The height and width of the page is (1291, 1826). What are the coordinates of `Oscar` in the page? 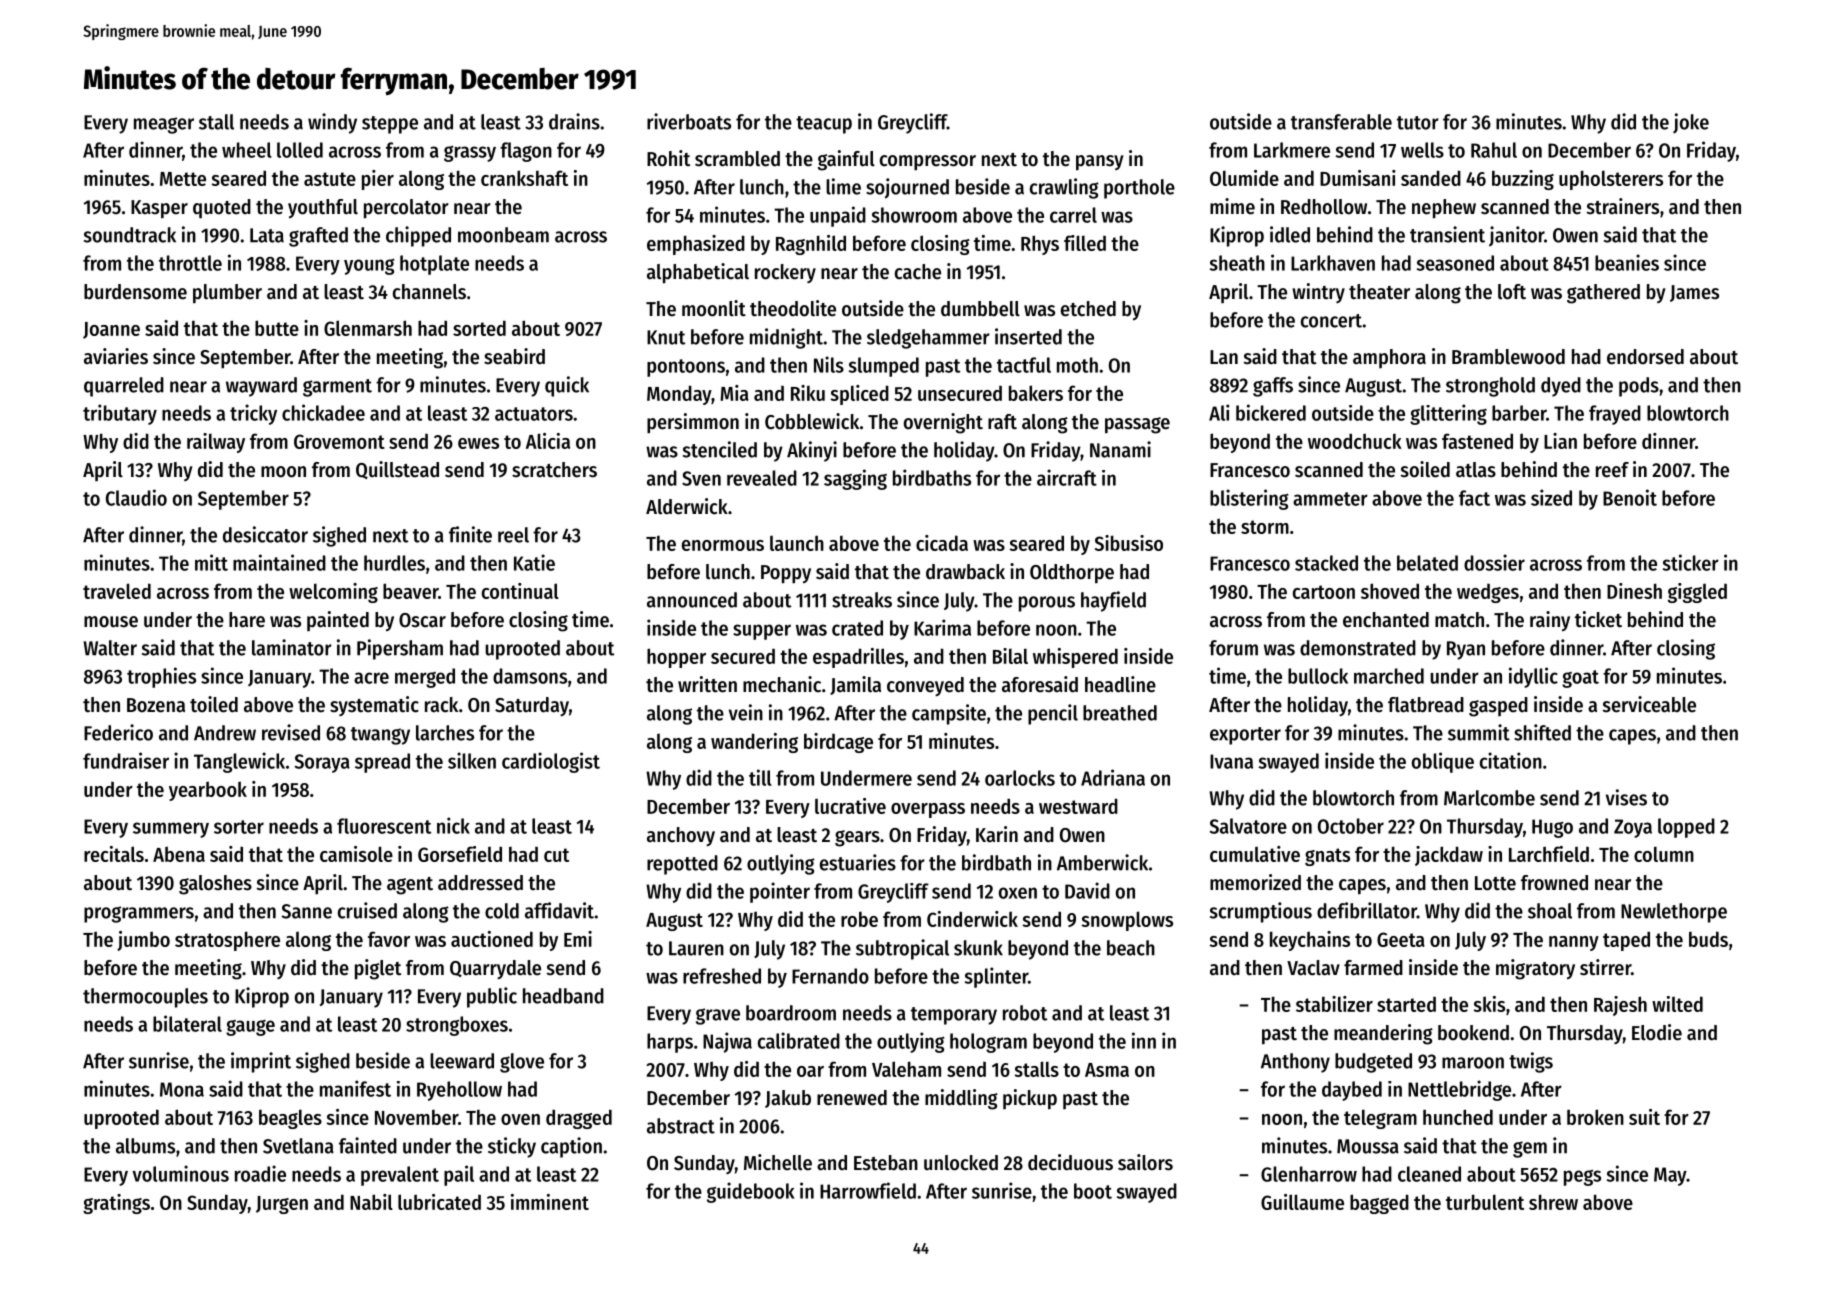 It's located at (422, 620).
